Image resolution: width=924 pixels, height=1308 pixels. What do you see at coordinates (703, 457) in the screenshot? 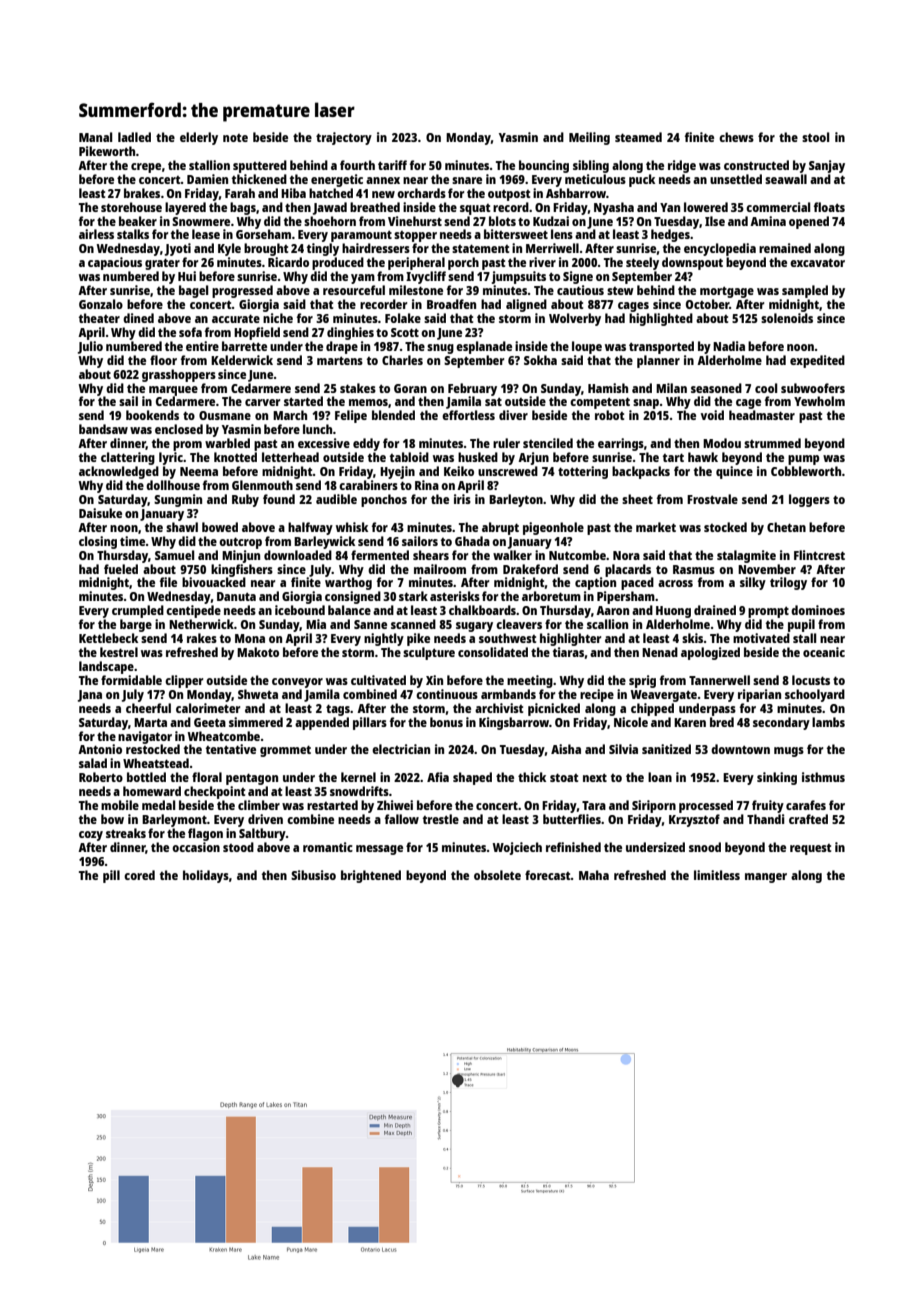
I see `hawk` at bounding box center [703, 457].
